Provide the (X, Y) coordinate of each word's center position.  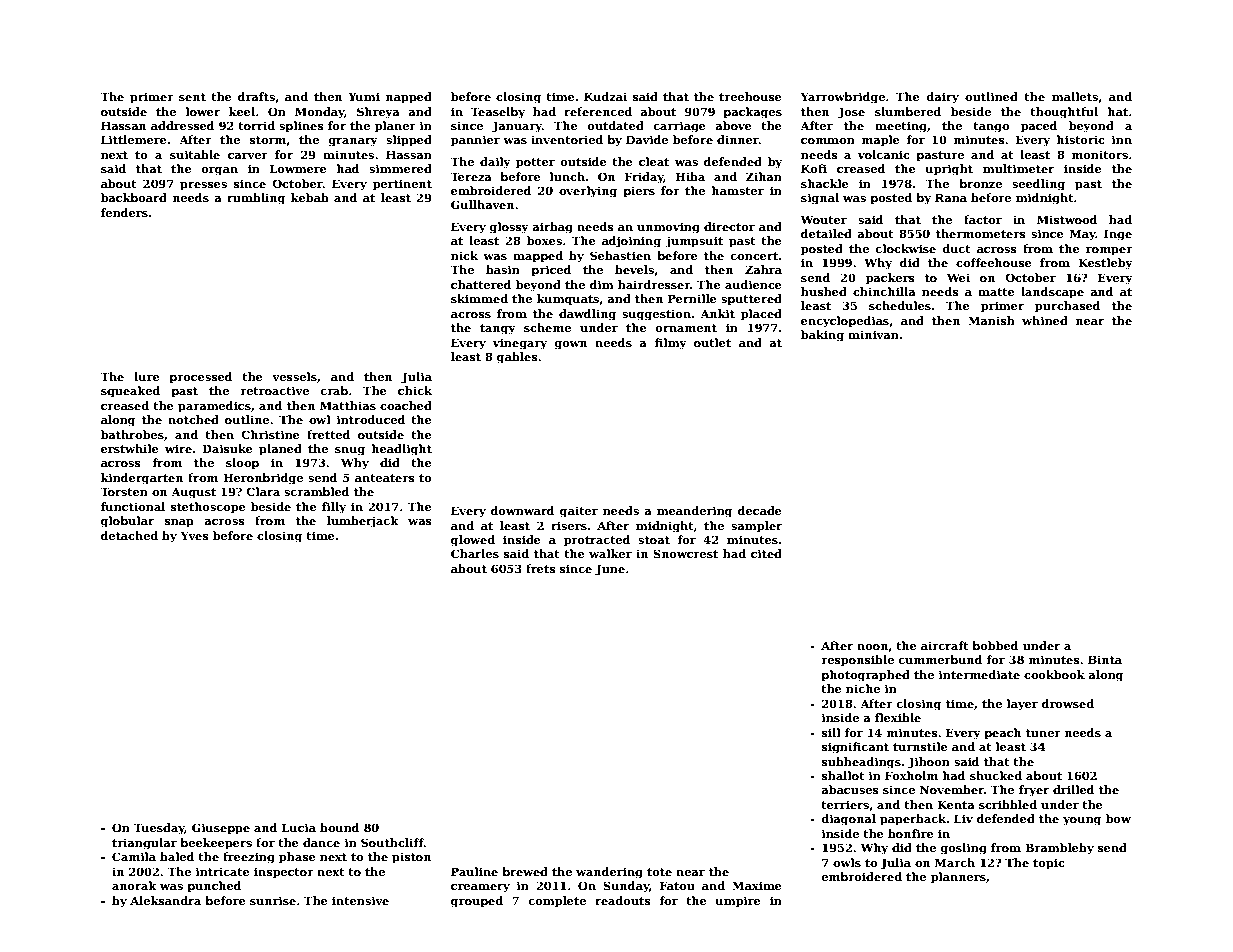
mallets (1075, 96)
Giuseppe (221, 829)
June (610, 570)
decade (760, 510)
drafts (256, 96)
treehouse (750, 96)
